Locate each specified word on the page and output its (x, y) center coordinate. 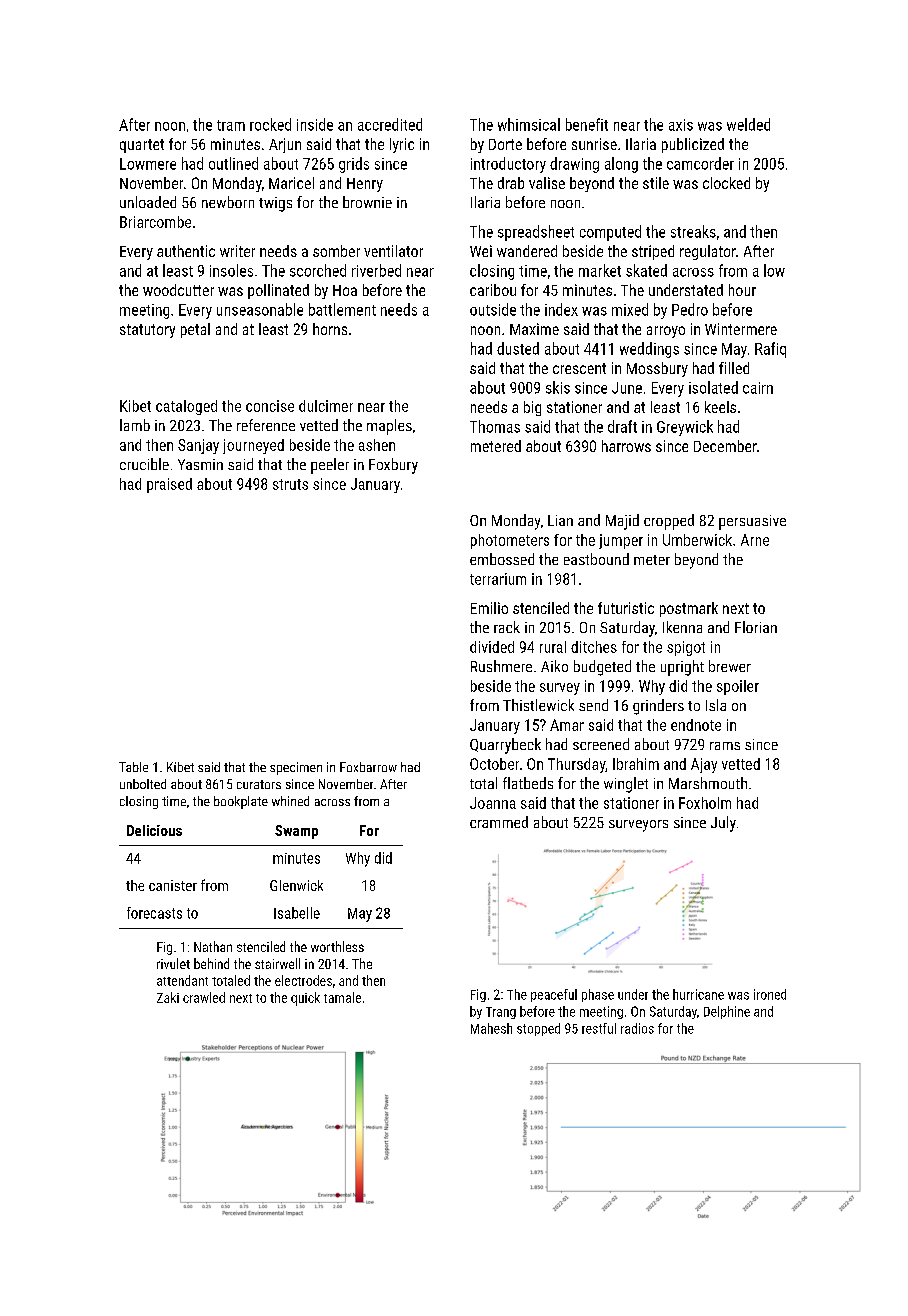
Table (133, 767)
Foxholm (705, 803)
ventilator (393, 251)
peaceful (554, 995)
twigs (275, 204)
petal (195, 330)
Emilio (489, 608)
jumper (621, 541)
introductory (508, 165)
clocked (726, 183)
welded (748, 124)
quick (305, 999)
